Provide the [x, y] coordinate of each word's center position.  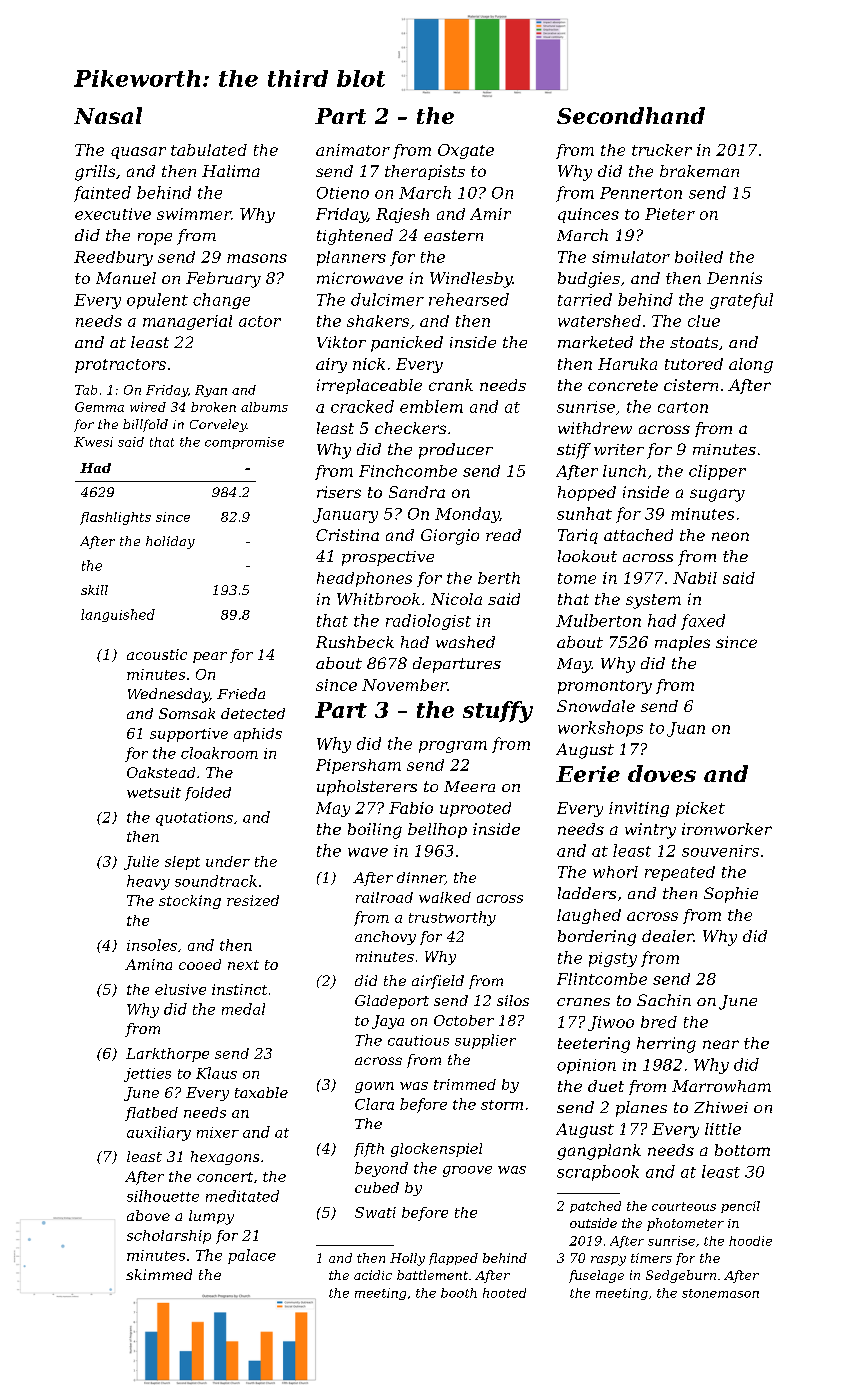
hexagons [225, 1158]
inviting [639, 809]
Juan [686, 729]
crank [451, 385]
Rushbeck [355, 642]
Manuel [126, 278]
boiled [699, 257]
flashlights [115, 518]
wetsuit [154, 792]
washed [465, 642]
